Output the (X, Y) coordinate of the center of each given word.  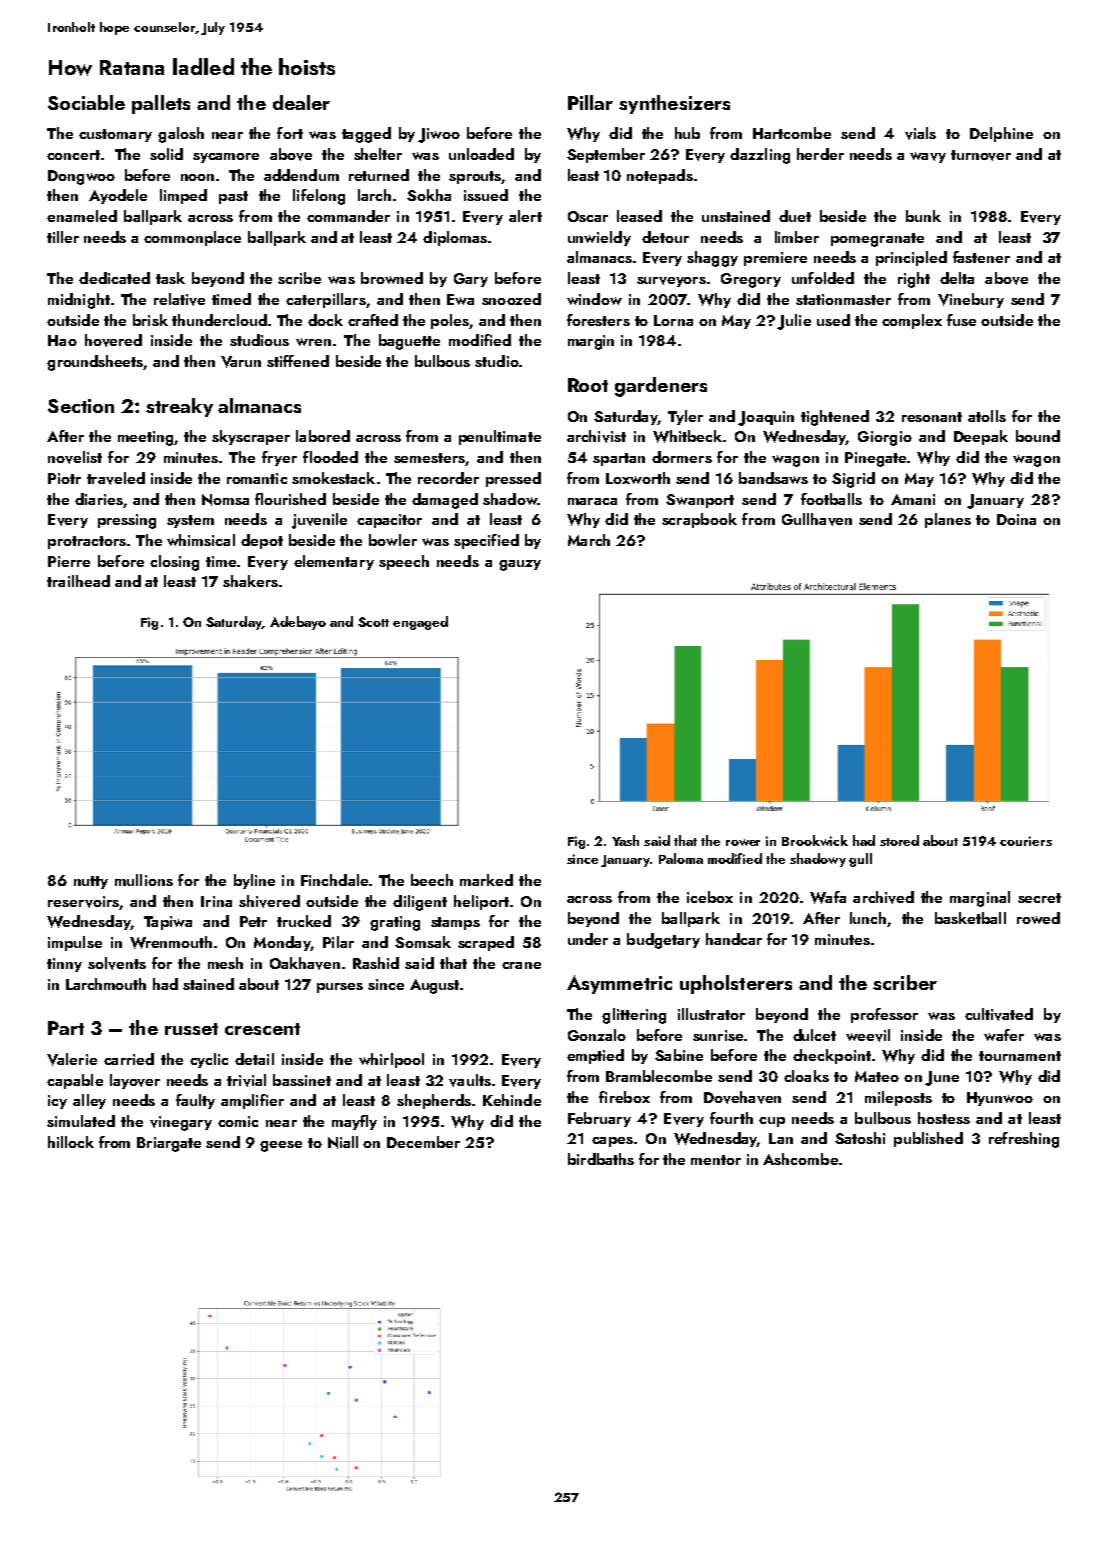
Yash (625, 840)
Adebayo (298, 623)
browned (392, 278)
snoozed (511, 299)
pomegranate (877, 240)
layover (135, 1081)
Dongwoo (81, 177)
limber (797, 237)
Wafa (828, 897)
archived (883, 897)
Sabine (679, 1055)
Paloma (681, 858)
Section (81, 406)
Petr (253, 921)
